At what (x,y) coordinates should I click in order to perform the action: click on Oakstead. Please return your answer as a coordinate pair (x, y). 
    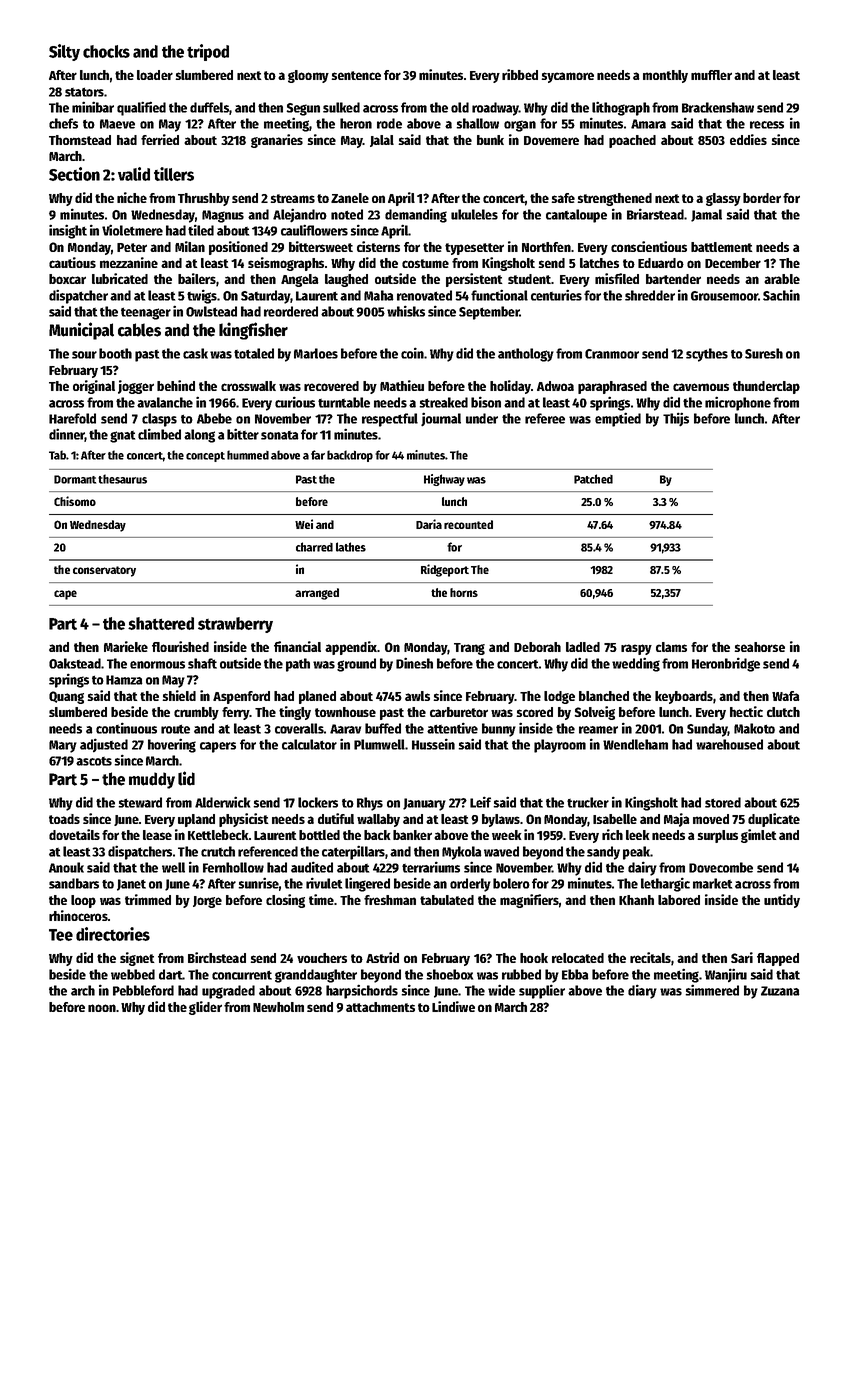
    Looking at the image, I should click on (75, 663).
